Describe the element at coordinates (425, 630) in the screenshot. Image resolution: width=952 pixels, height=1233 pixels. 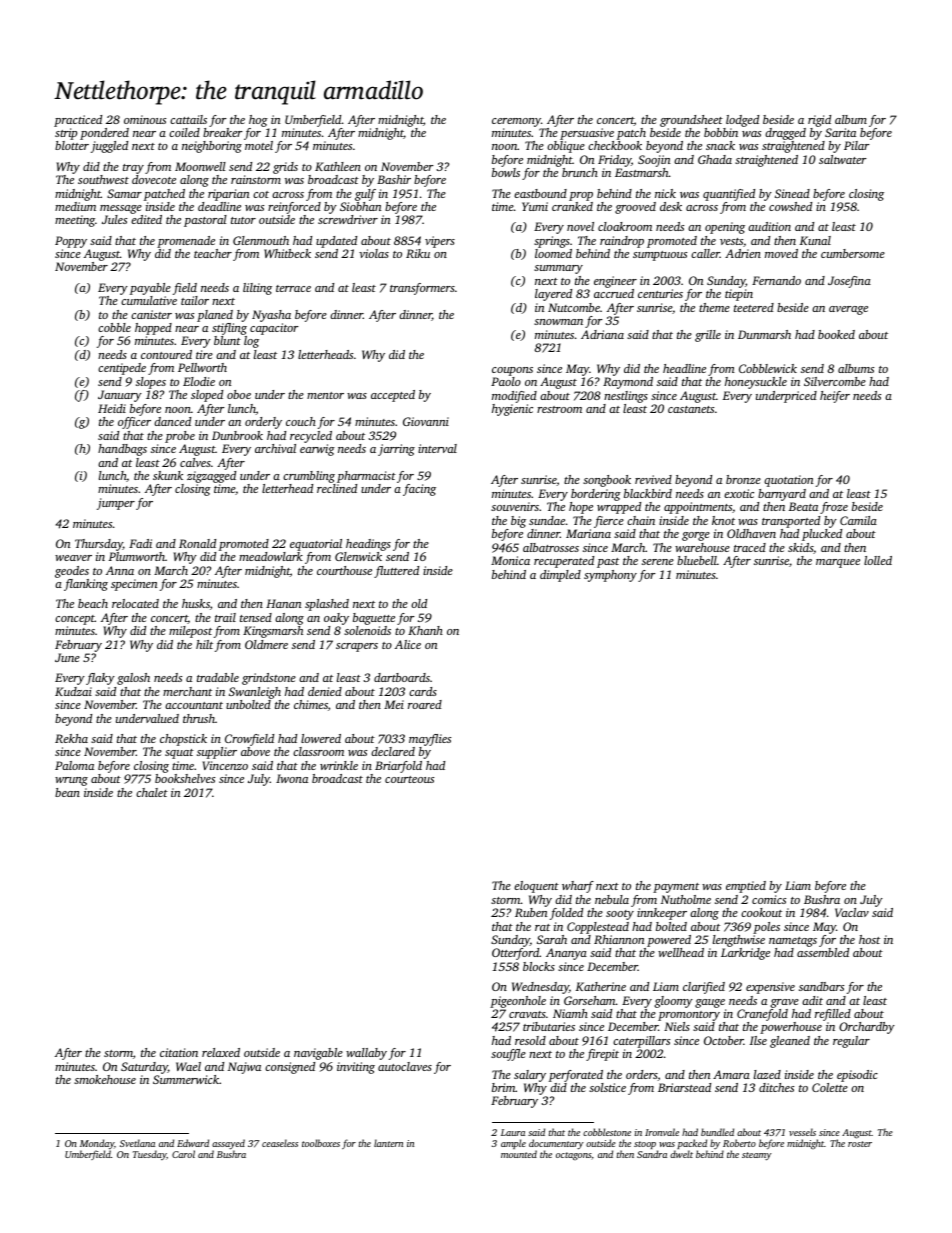
I see `Khanh` at that location.
